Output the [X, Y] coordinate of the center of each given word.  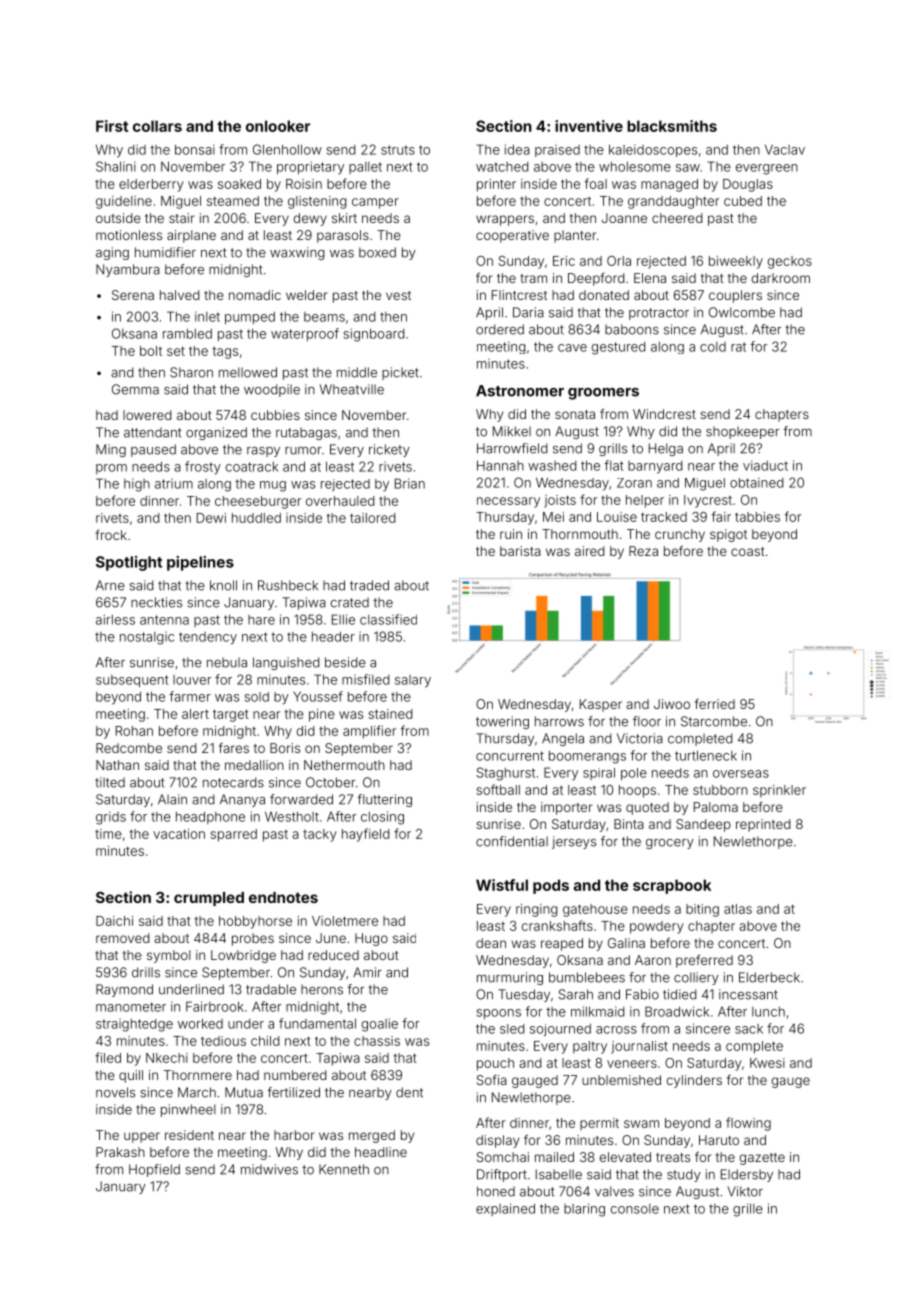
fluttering [384, 800]
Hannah [500, 465]
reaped [562, 944]
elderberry [151, 185]
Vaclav [785, 149]
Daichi [114, 921]
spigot [728, 535]
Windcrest [664, 414]
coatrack [252, 467]
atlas [738, 909]
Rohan [134, 731]
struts [398, 150]
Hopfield [154, 1170]
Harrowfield [512, 448]
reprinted [763, 825]
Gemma [135, 389]
